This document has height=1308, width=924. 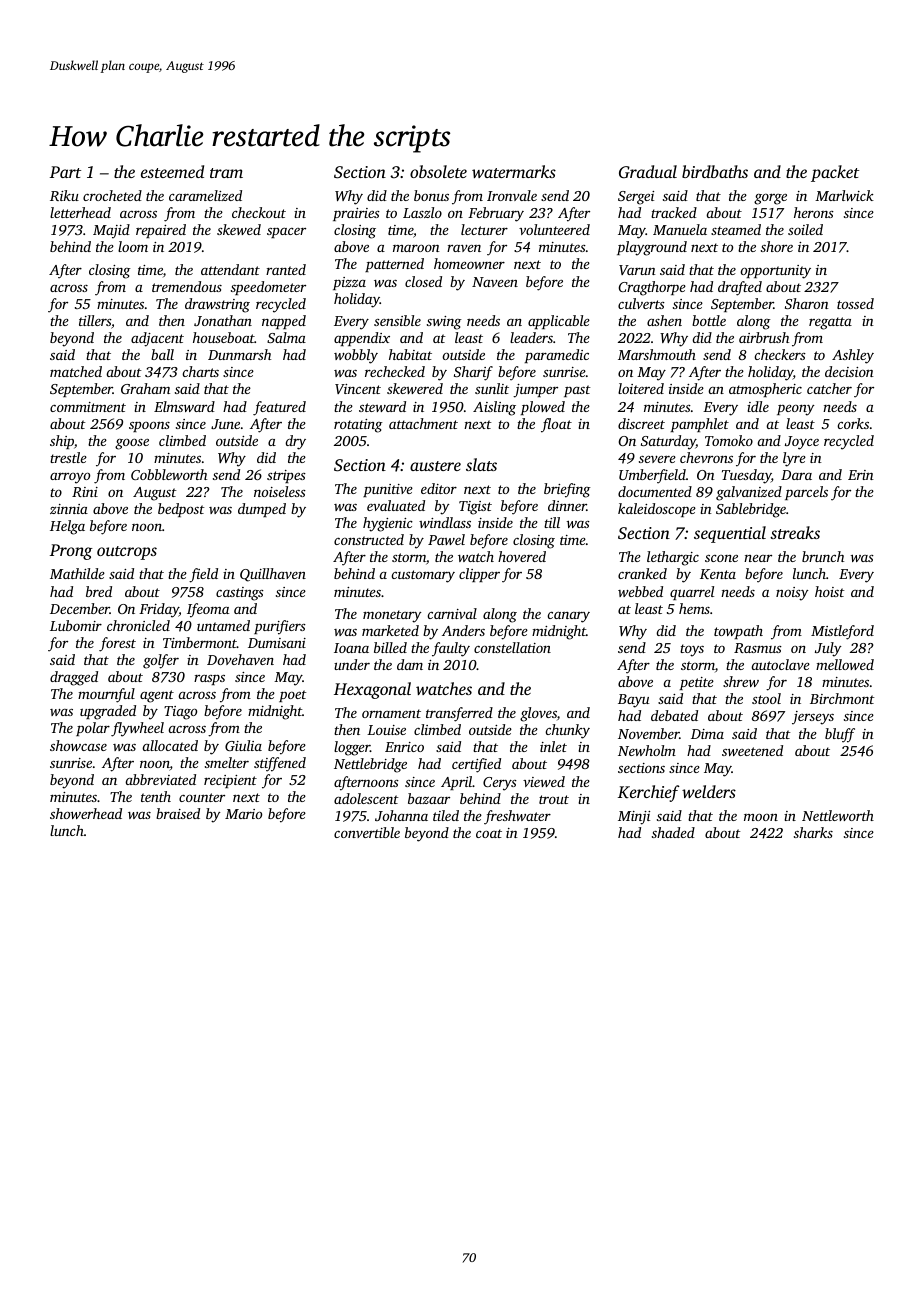 I want to click on Mario, so click(x=243, y=814).
